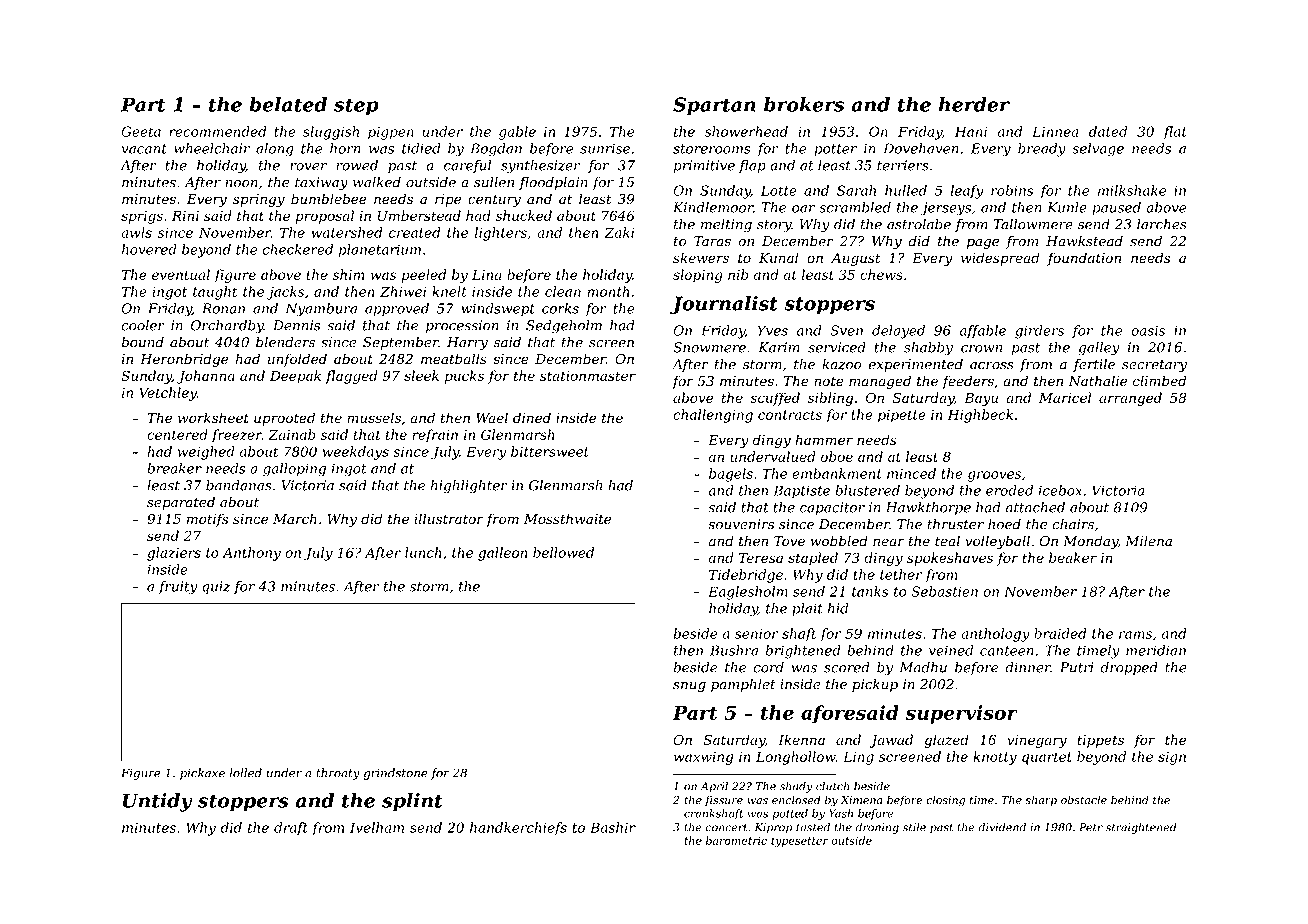 This image has height=924, width=1308. Describe the element at coordinates (143, 342) in the image. I see `bound` at that location.
